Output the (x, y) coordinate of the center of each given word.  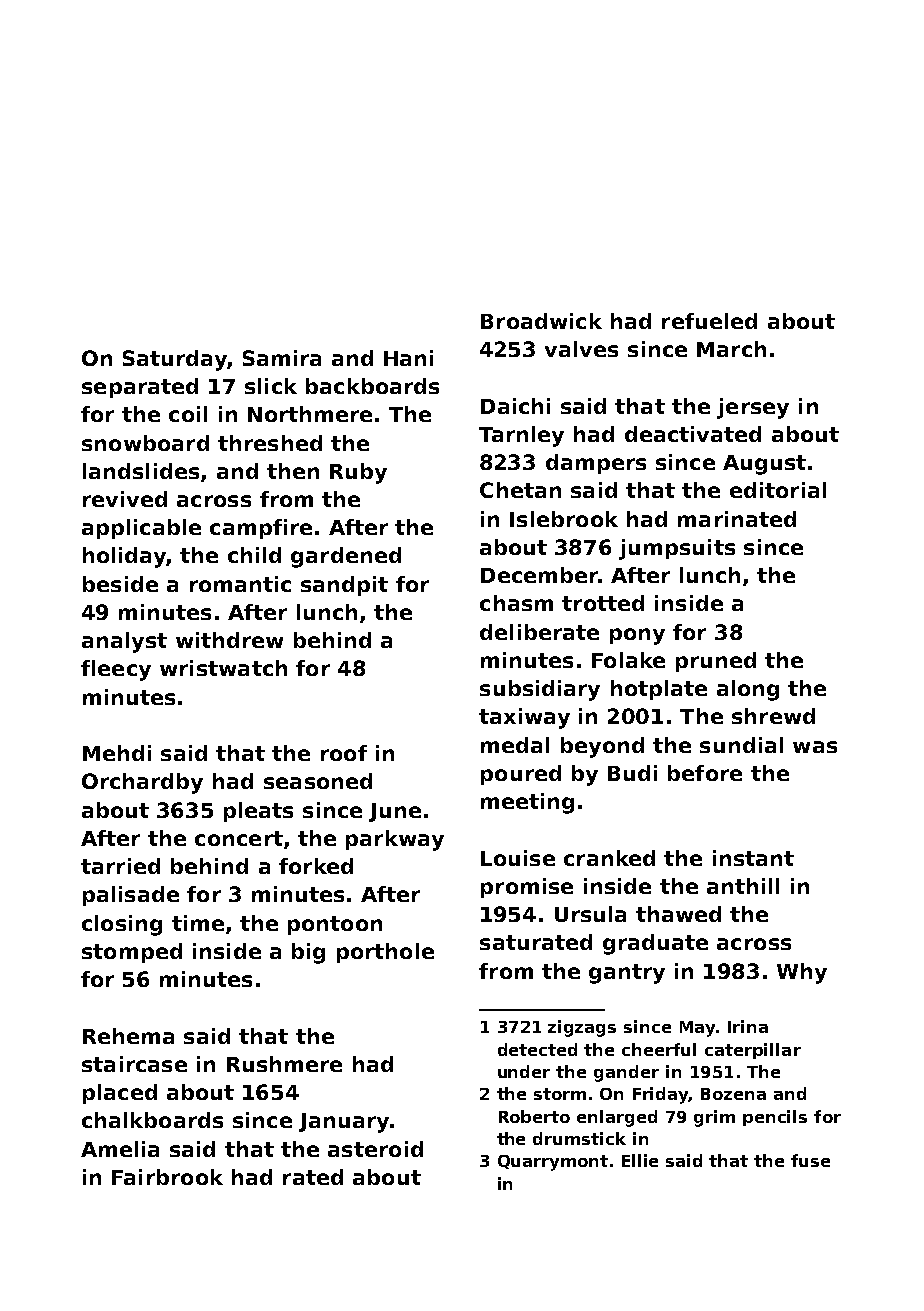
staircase (134, 1064)
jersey (753, 408)
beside (120, 584)
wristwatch (223, 668)
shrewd (773, 716)
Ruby (358, 473)
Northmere (310, 414)
